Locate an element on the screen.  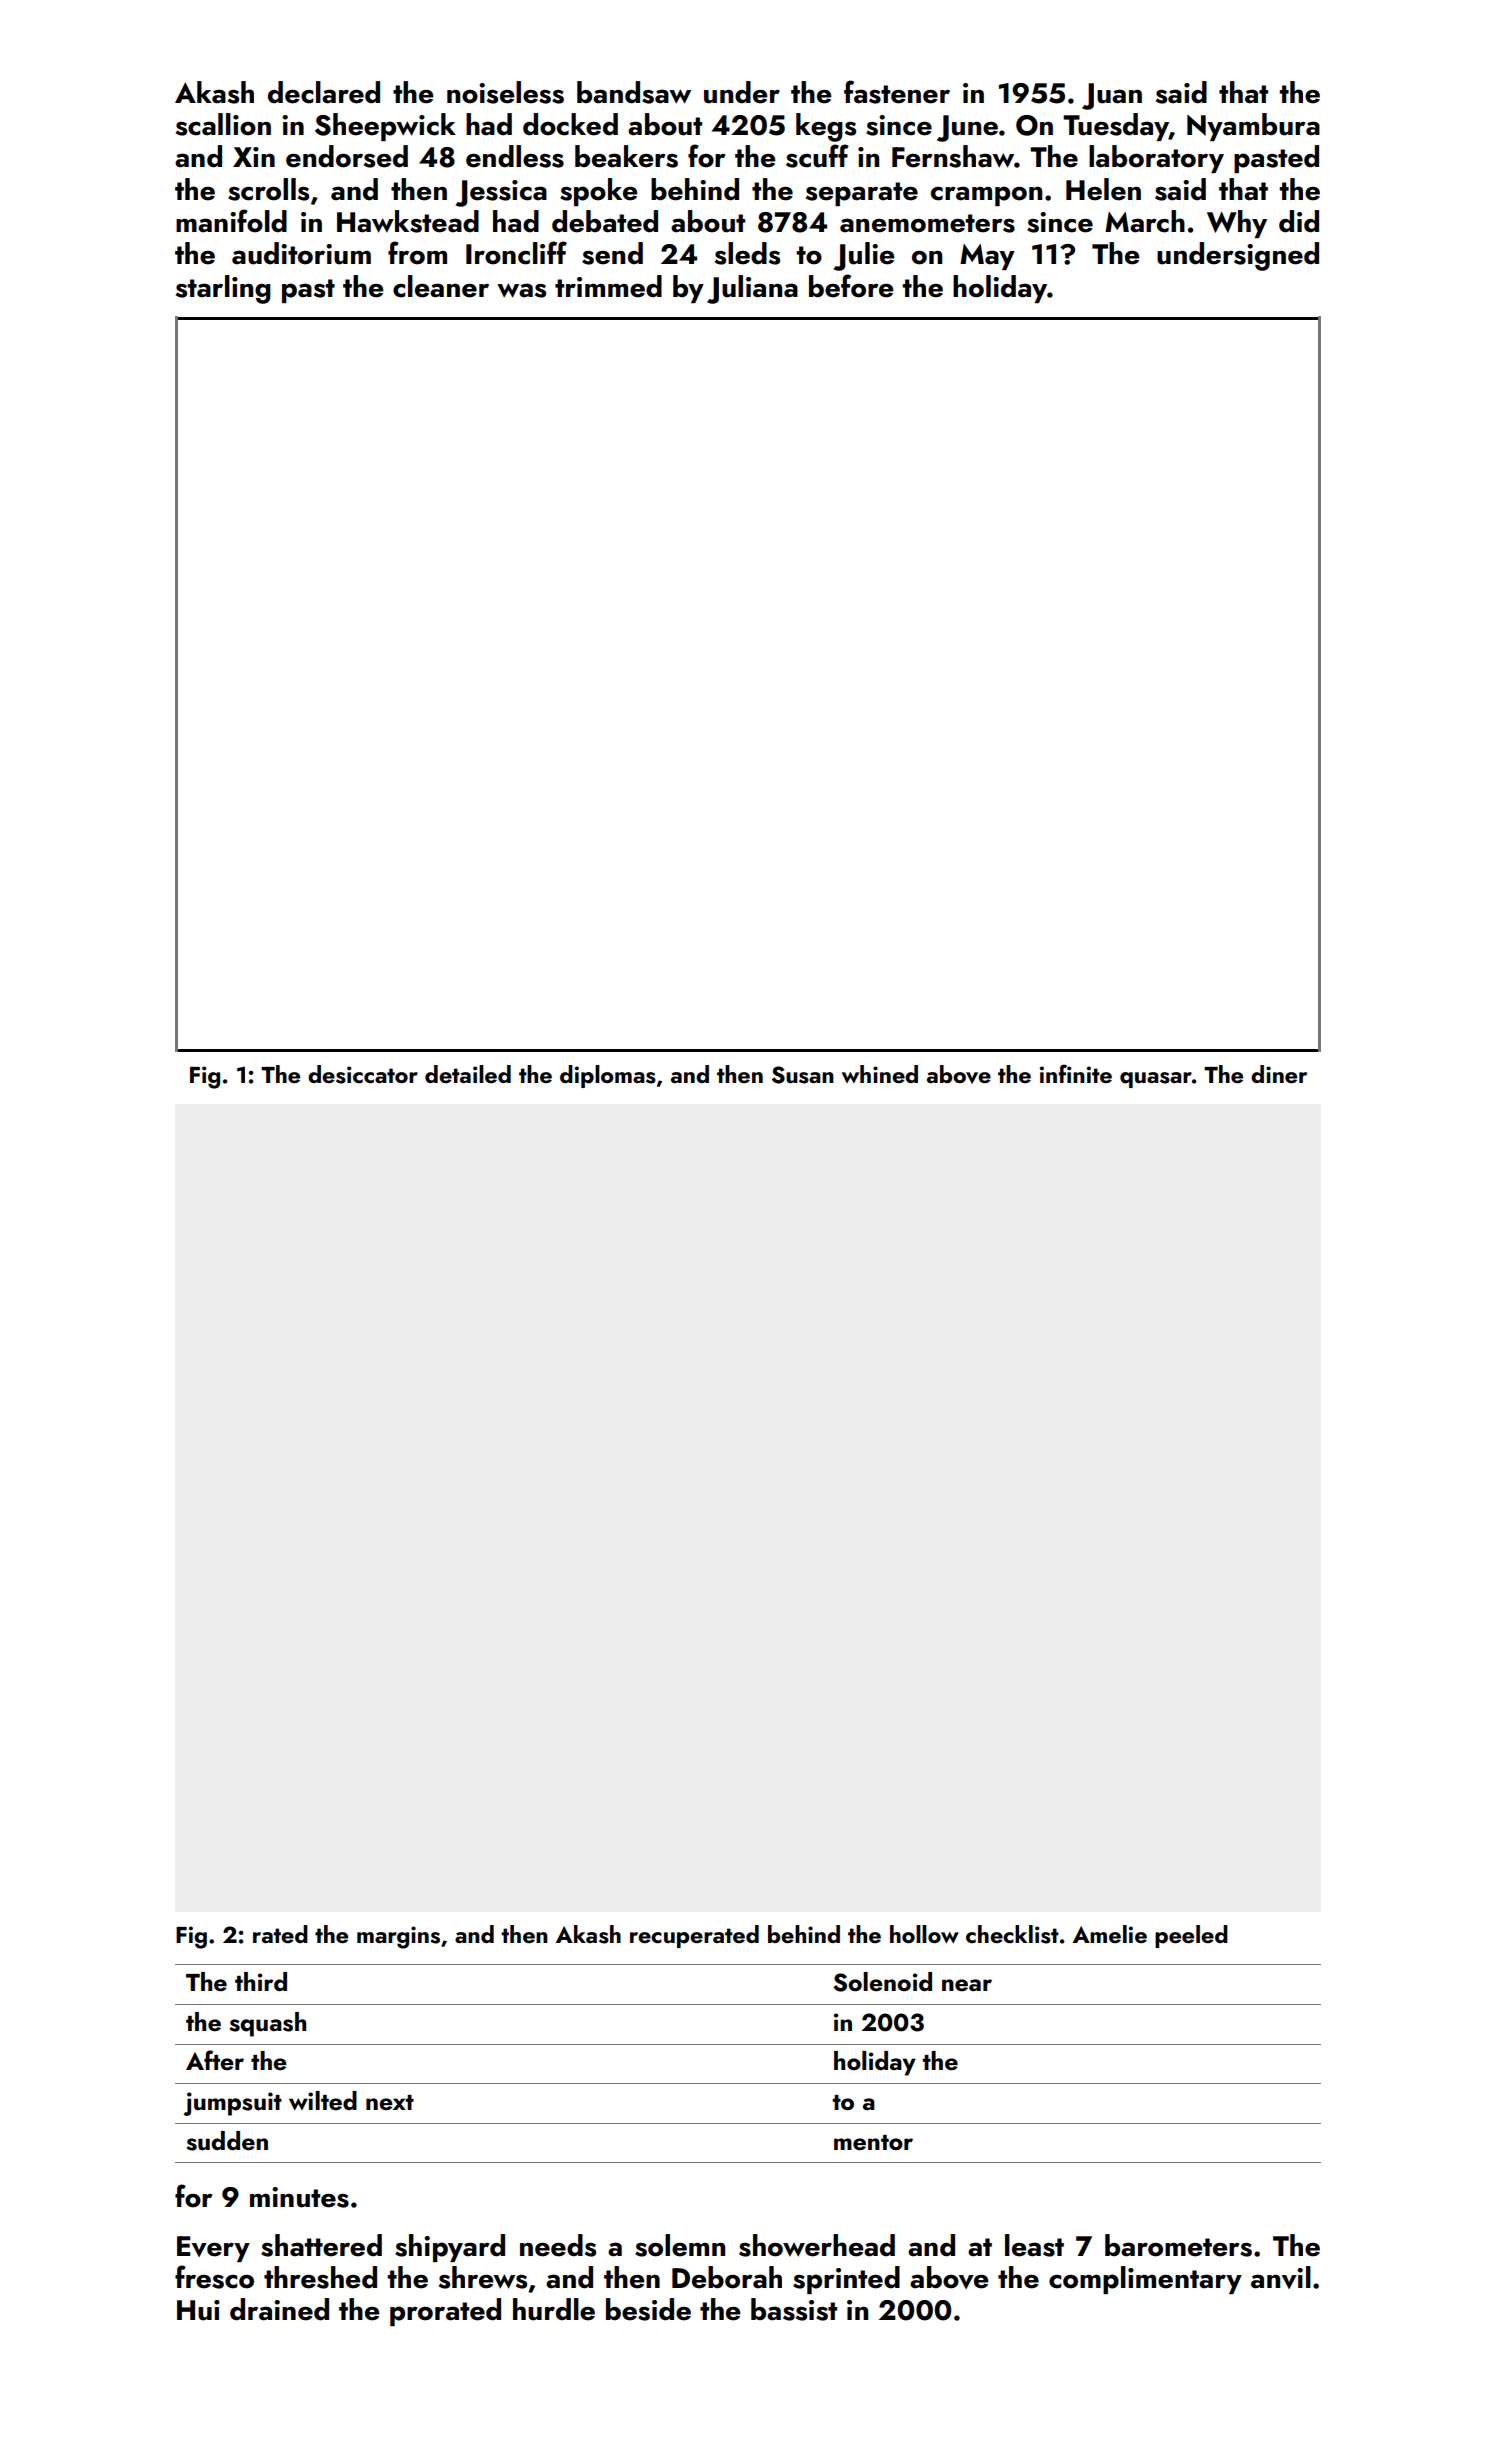
Susan is located at coordinates (803, 1075).
